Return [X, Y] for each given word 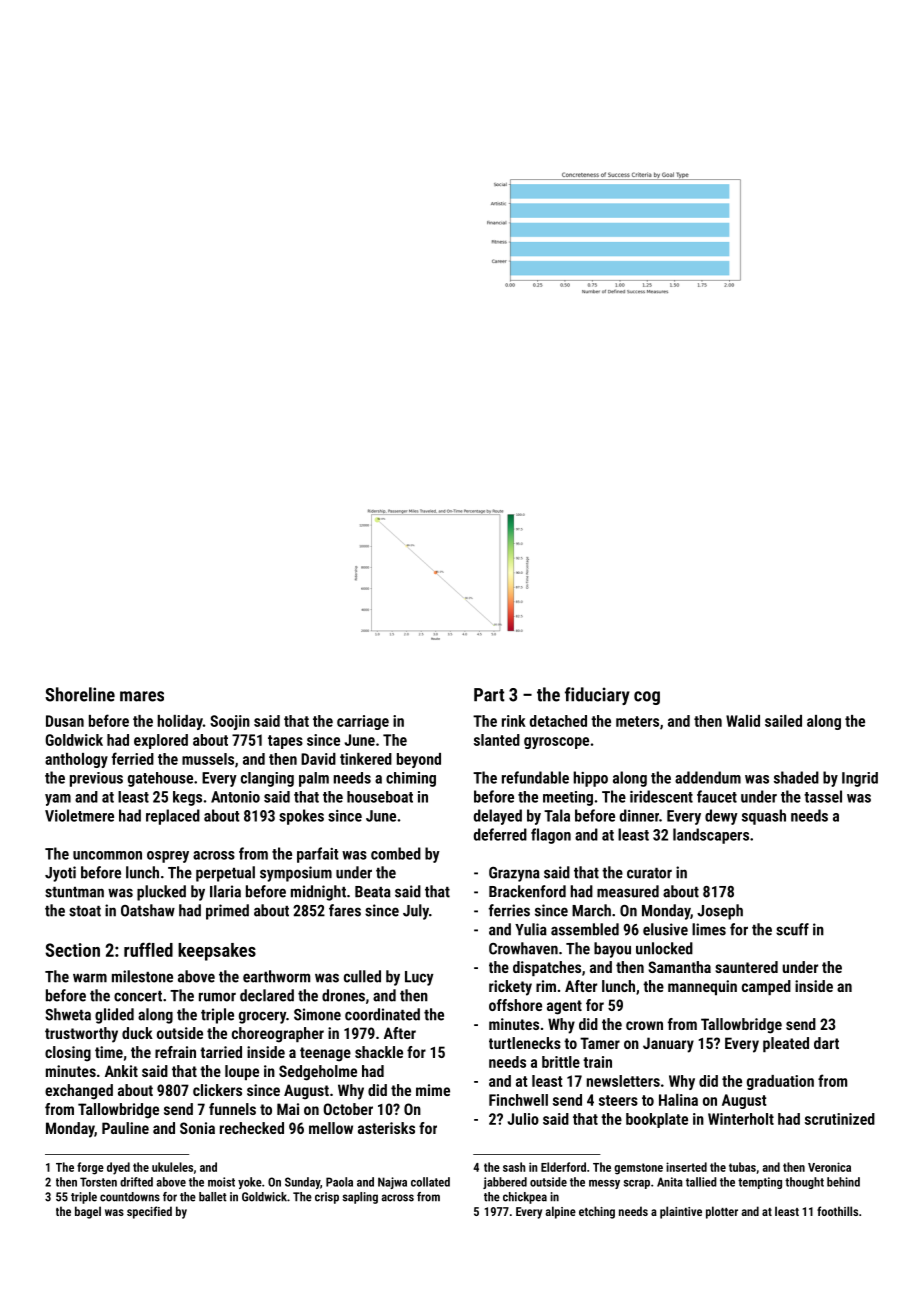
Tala [557, 815]
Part [489, 695]
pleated [786, 1044]
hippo [590, 779]
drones [343, 995]
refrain [175, 1052]
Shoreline [80, 694]
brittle [561, 1062]
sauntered [746, 967]
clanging [267, 779]
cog [647, 698]
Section [72, 950]
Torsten [98, 1182]
